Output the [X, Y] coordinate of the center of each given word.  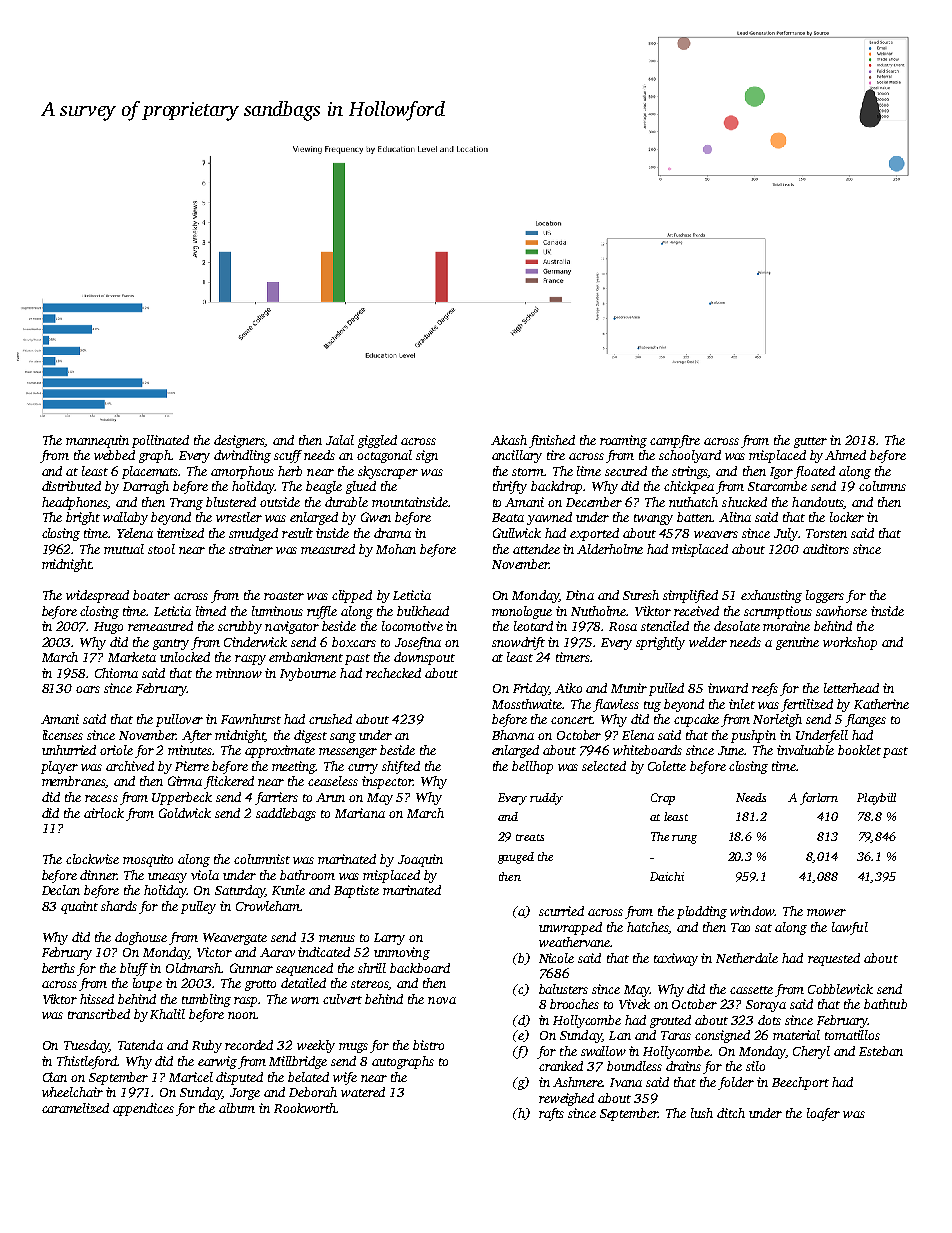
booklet [859, 750]
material [796, 1035]
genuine [797, 643]
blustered [231, 502]
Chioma [116, 673]
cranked [561, 1066]
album [237, 1108]
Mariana [360, 813]
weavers [716, 534]
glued [361, 487]
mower [826, 912]
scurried [561, 911]
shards [119, 906]
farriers [276, 798]
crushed [330, 719]
